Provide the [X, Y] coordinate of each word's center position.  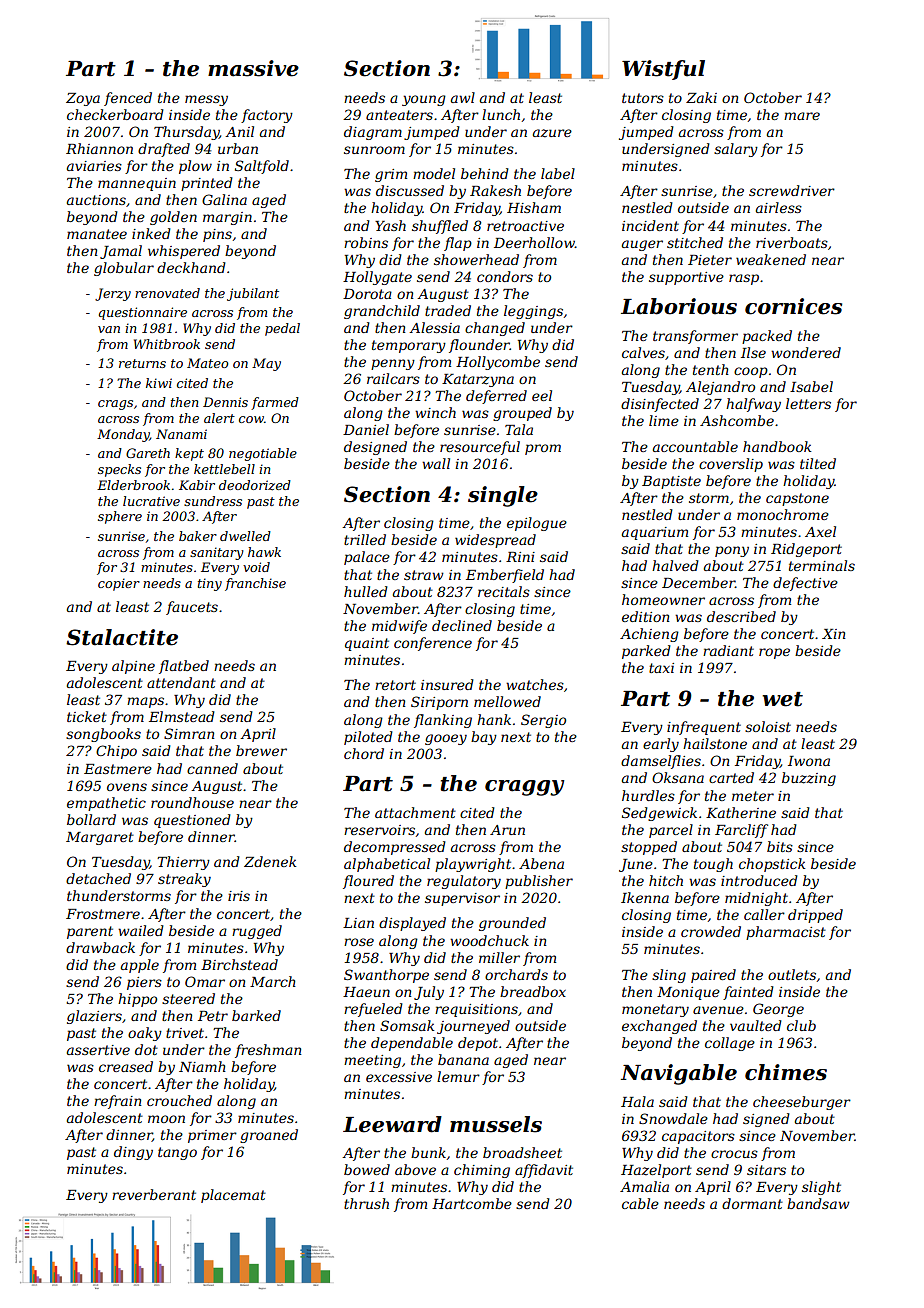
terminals [822, 565]
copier [119, 584]
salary [736, 150]
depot [478, 1044]
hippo [137, 1000]
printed [207, 184]
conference [433, 644]
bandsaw [818, 1203]
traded [448, 310]
